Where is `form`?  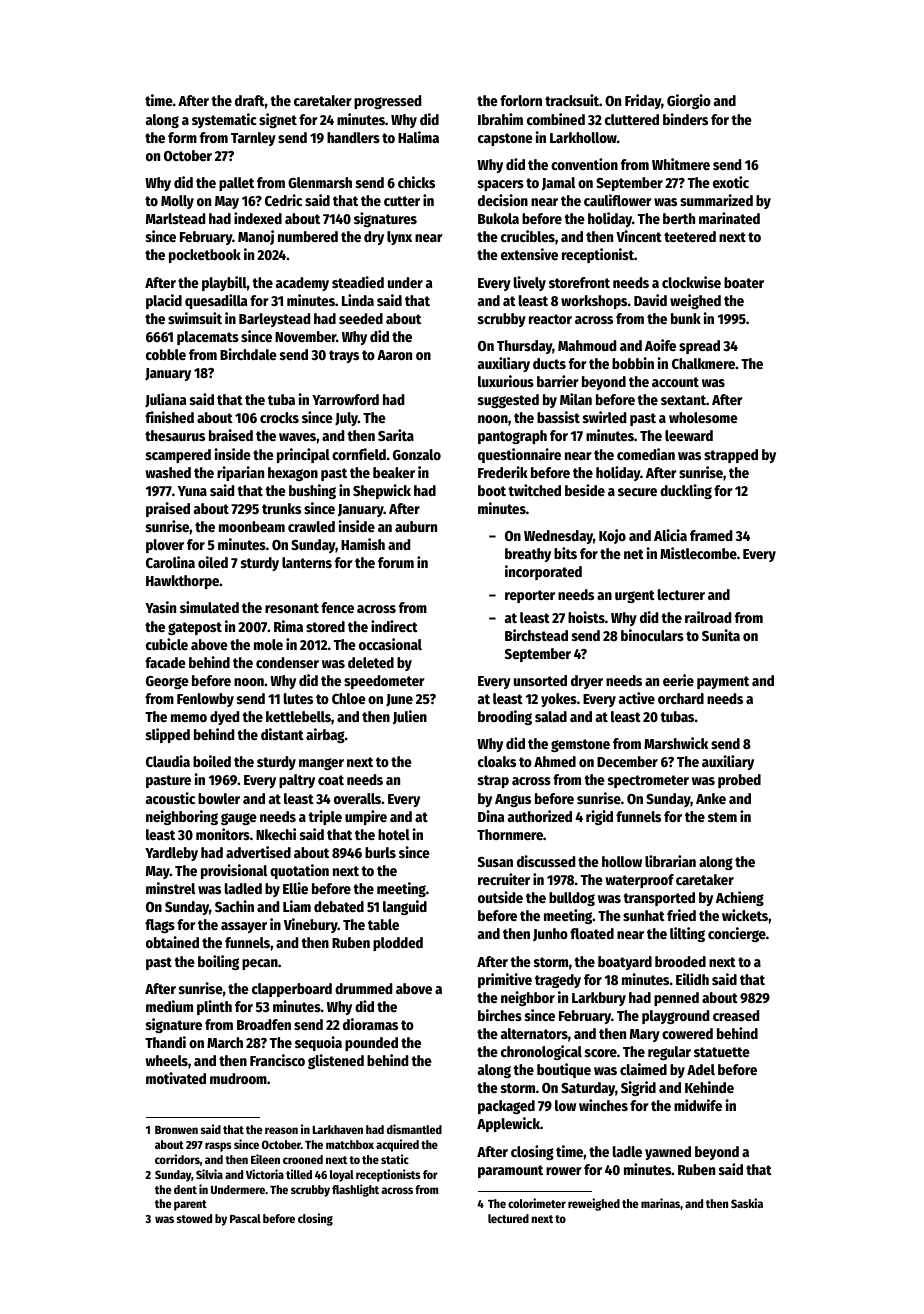 form is located at coordinates (182, 137).
